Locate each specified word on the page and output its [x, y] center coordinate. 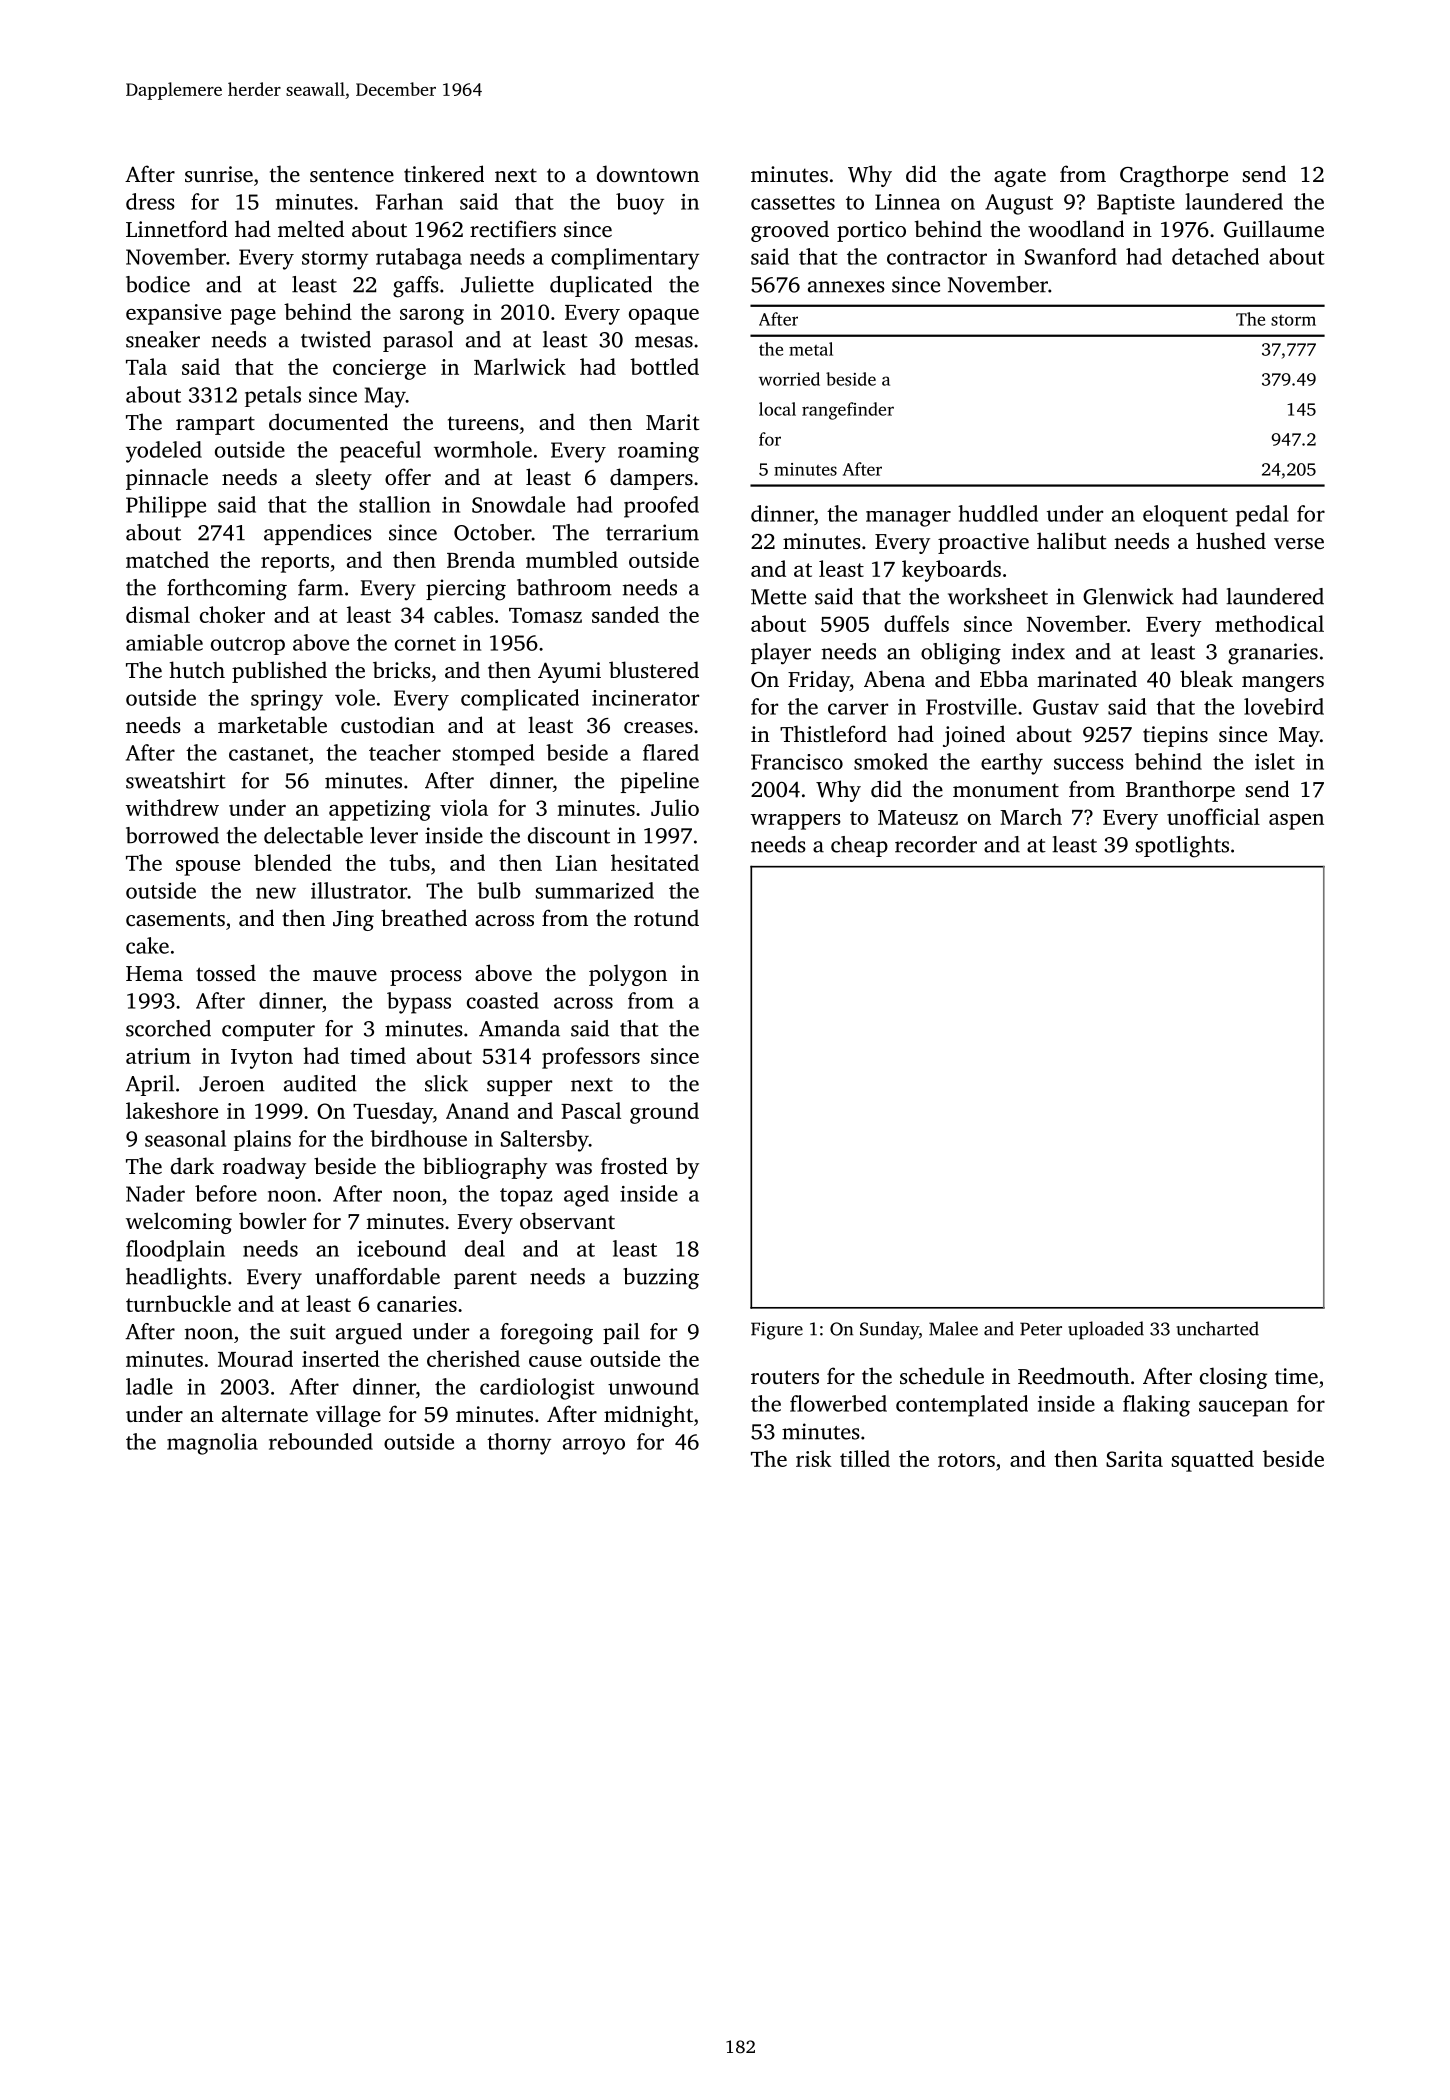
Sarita [1134, 1459]
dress [150, 201]
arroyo [594, 1446]
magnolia [212, 1444]
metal [811, 349]
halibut [1072, 540]
